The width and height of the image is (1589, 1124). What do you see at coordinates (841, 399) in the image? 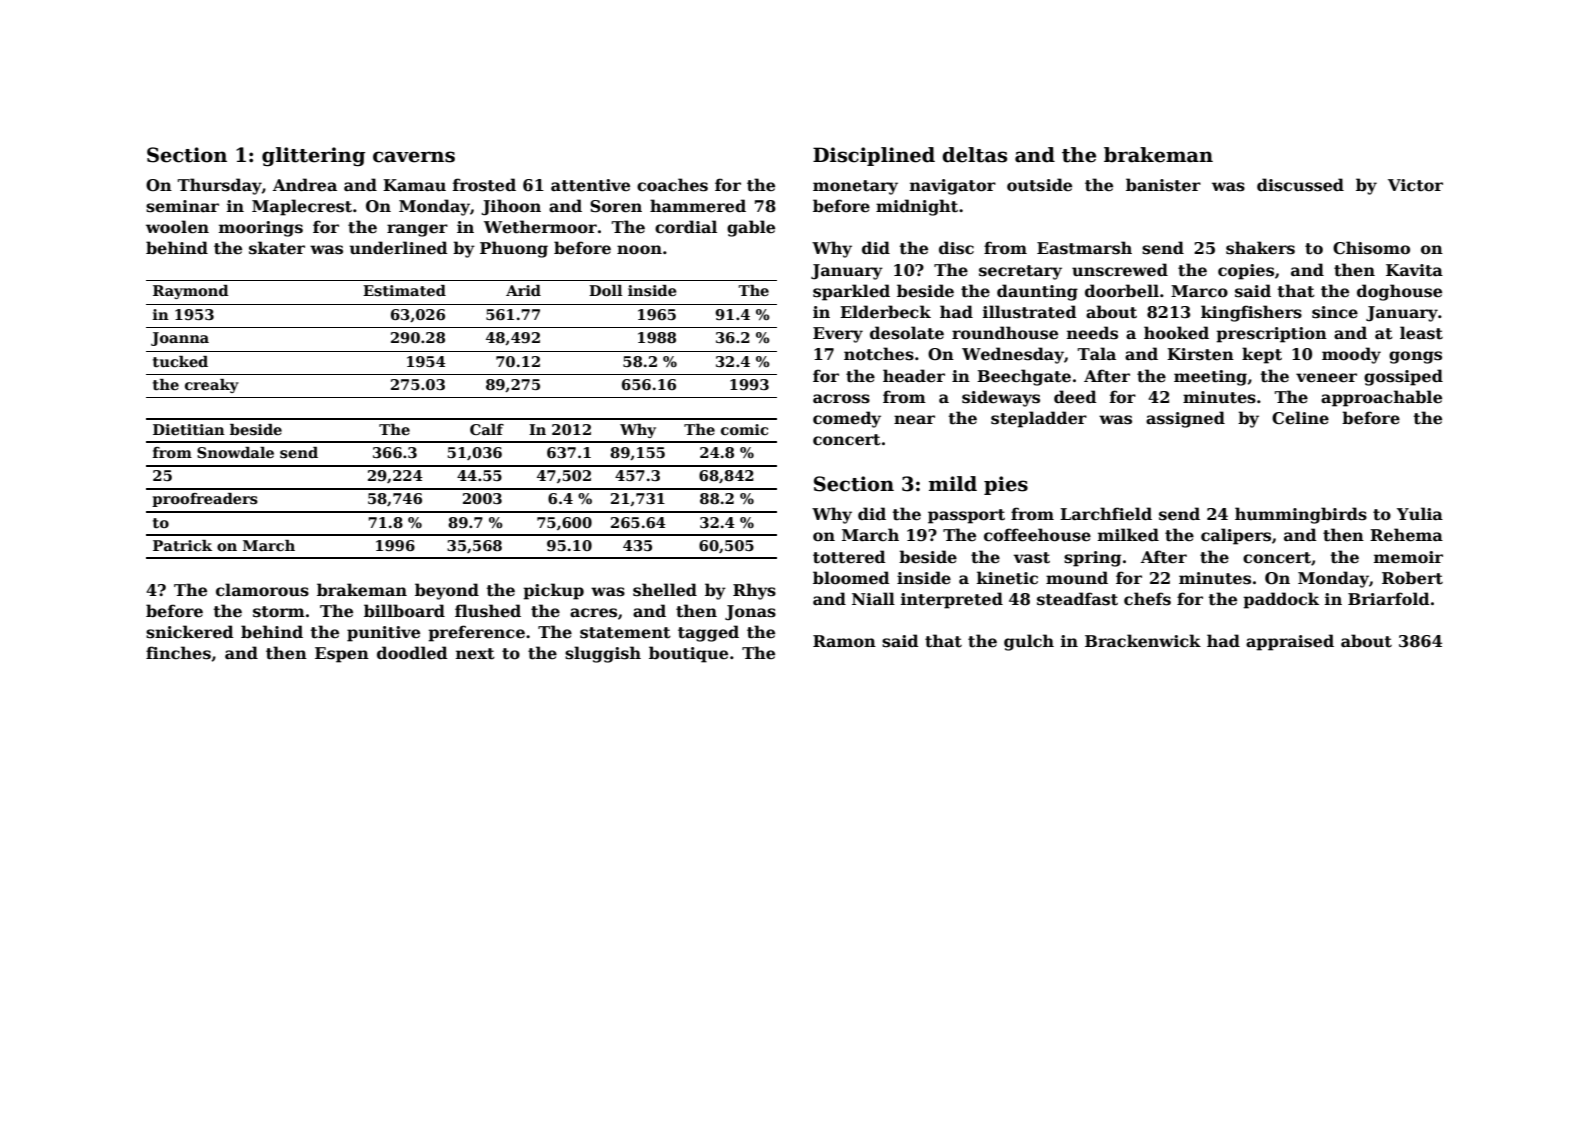
I see `across` at bounding box center [841, 399].
